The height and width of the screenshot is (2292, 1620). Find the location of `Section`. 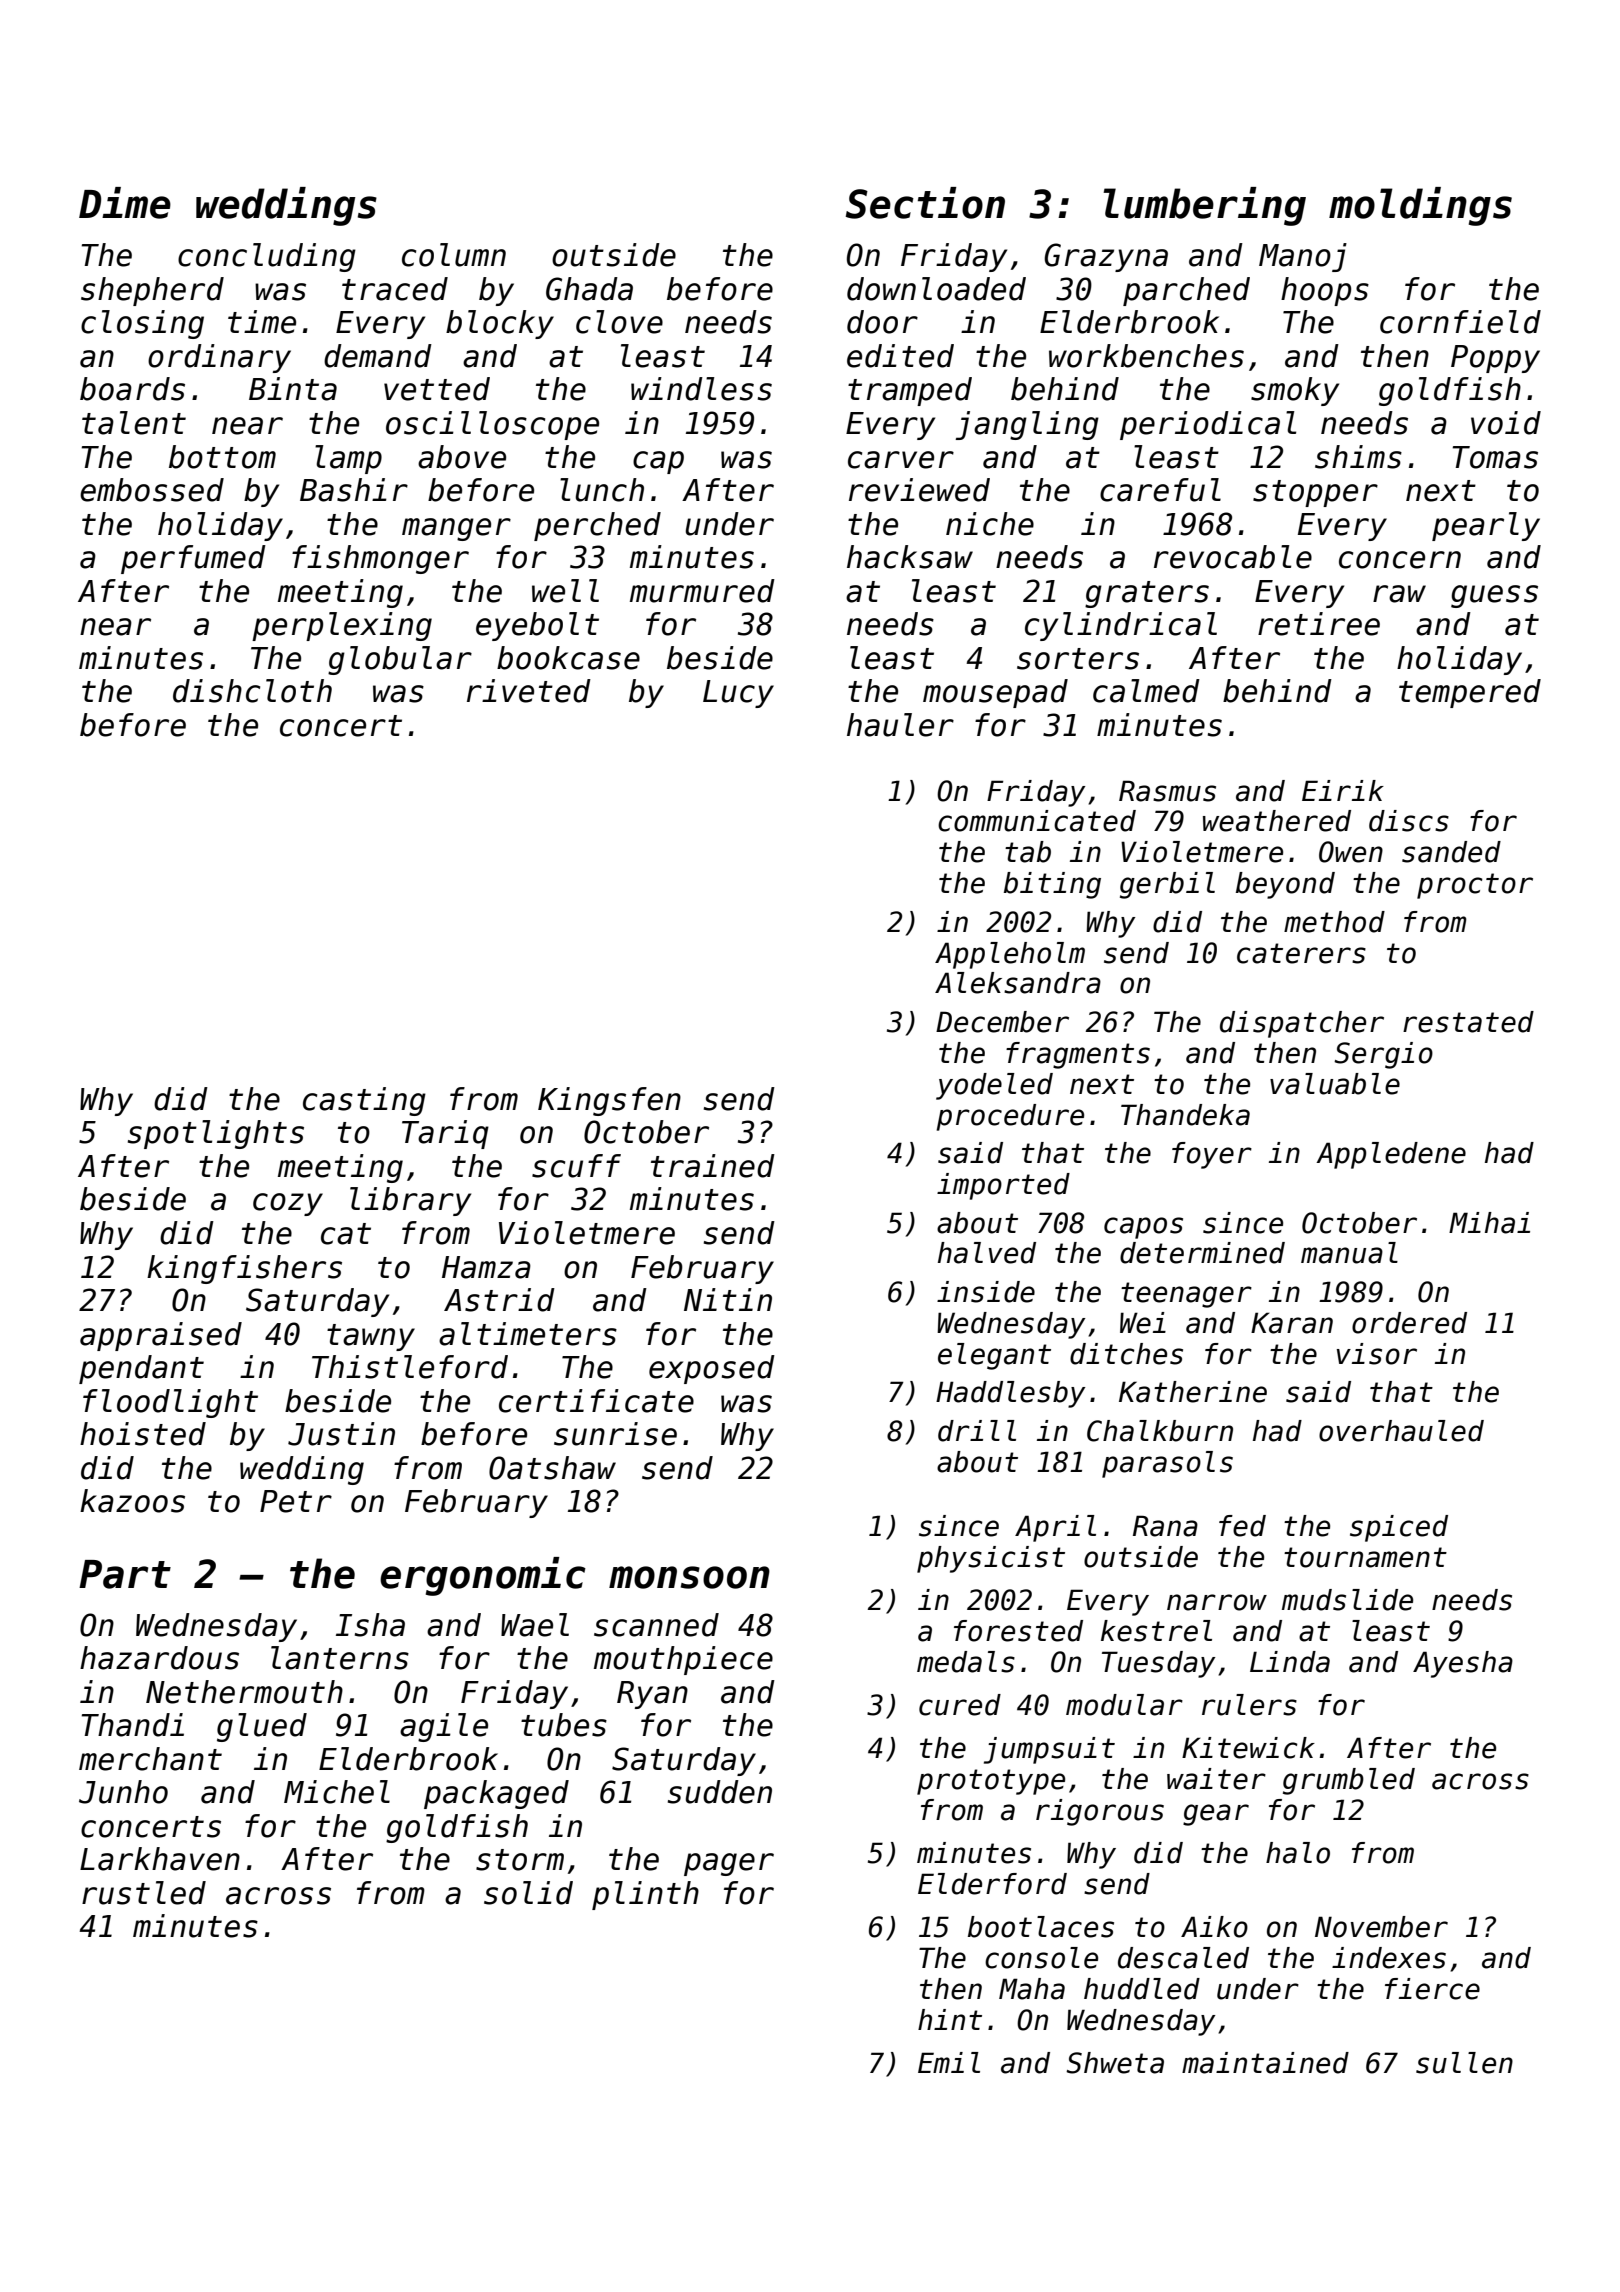

Section is located at coordinates (925, 203).
